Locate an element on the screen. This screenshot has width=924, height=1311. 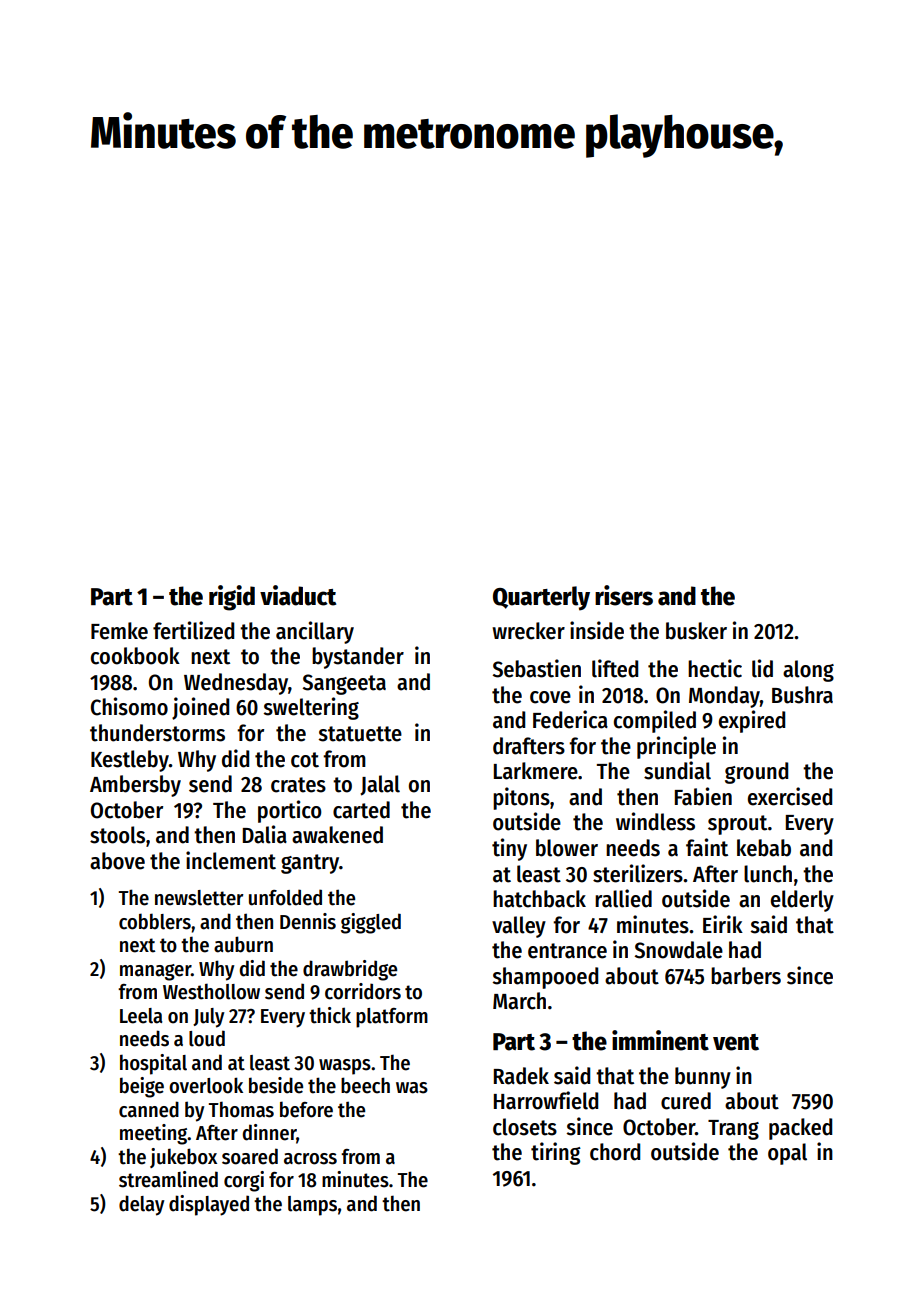
tiring is located at coordinates (556, 1153).
